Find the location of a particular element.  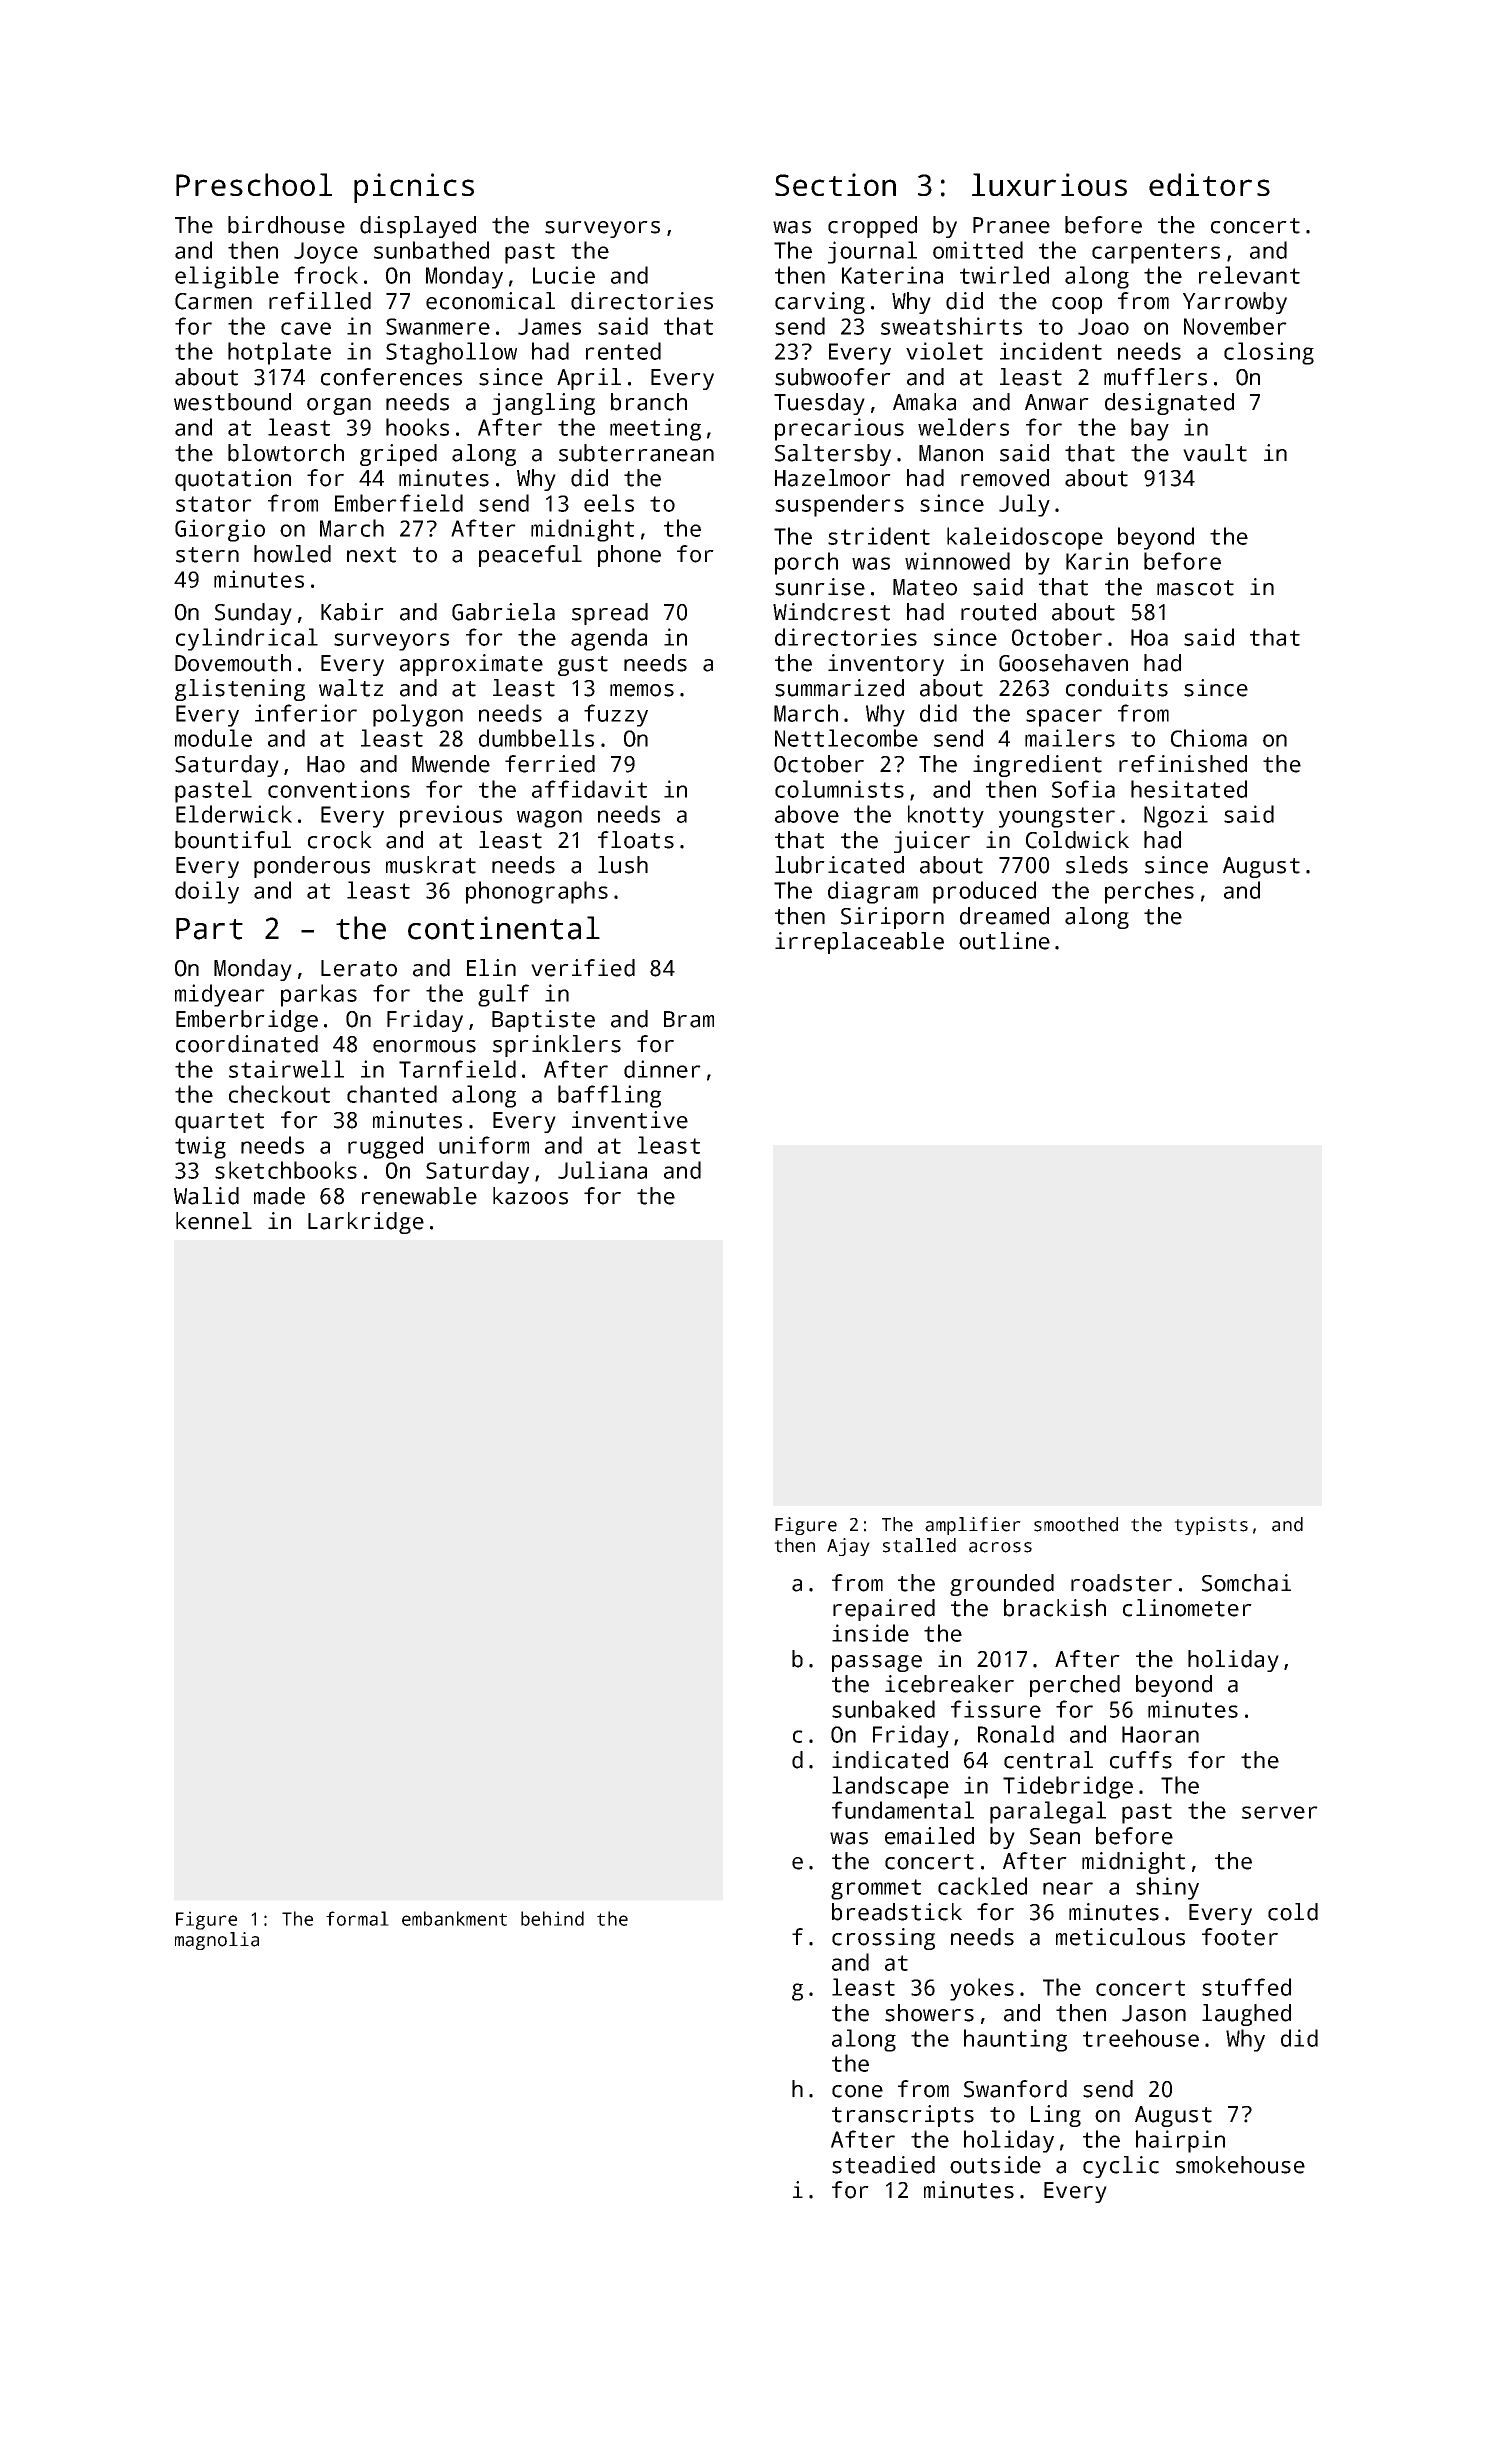

luxurious is located at coordinates (1049, 184).
